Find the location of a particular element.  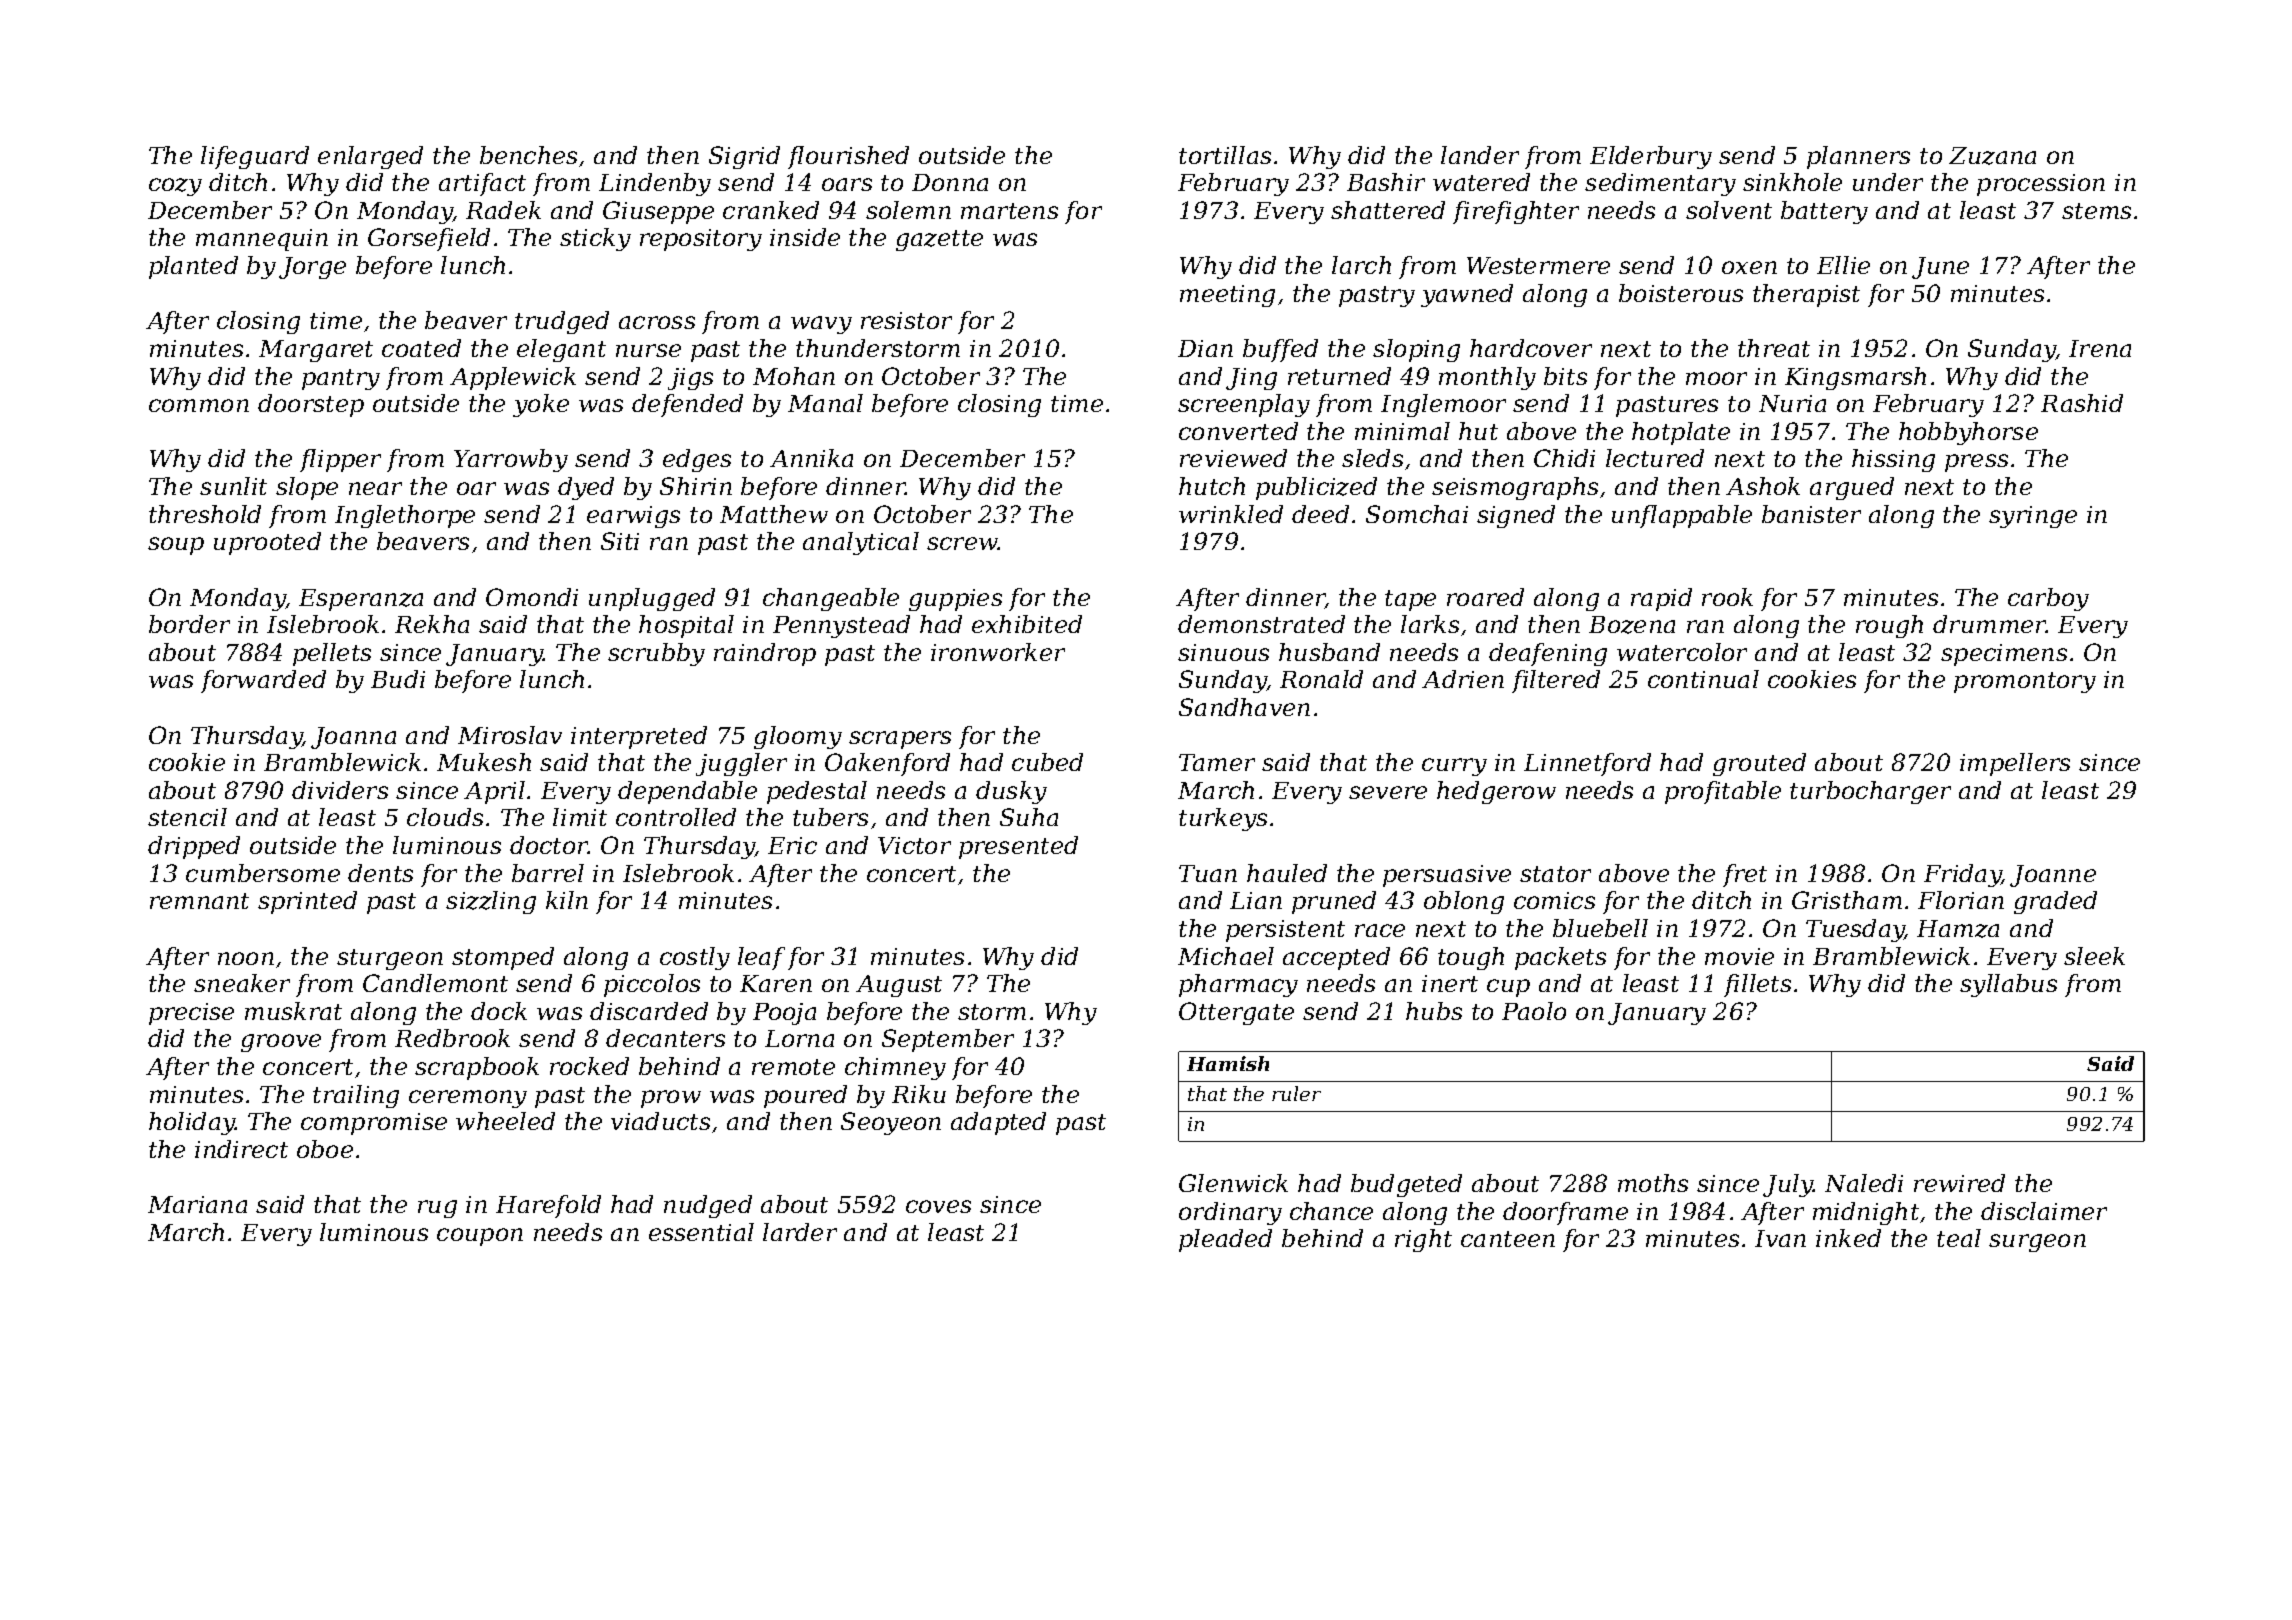

shattered is located at coordinates (1388, 210).
